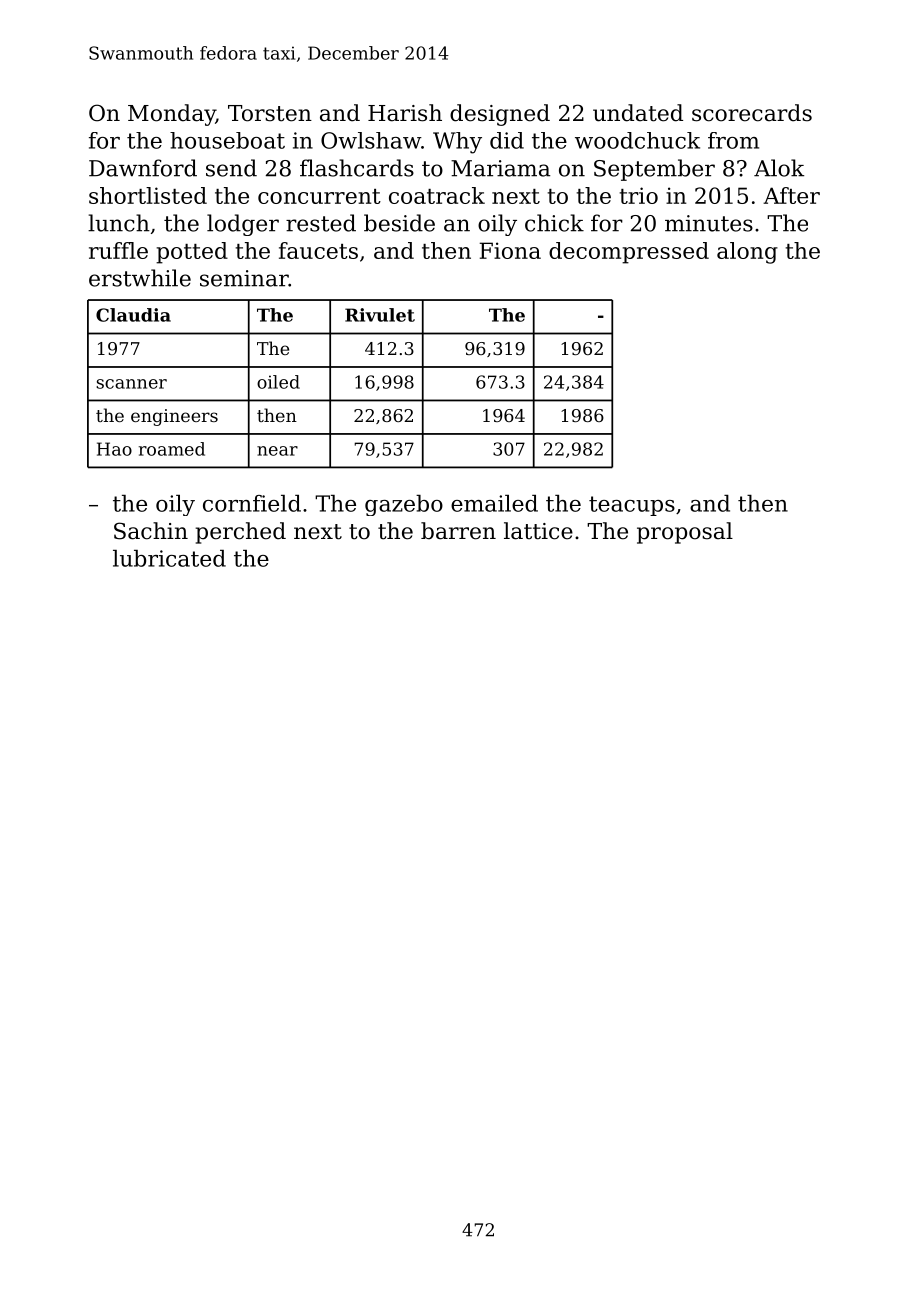  What do you see at coordinates (791, 195) in the page?
I see `After` at bounding box center [791, 195].
